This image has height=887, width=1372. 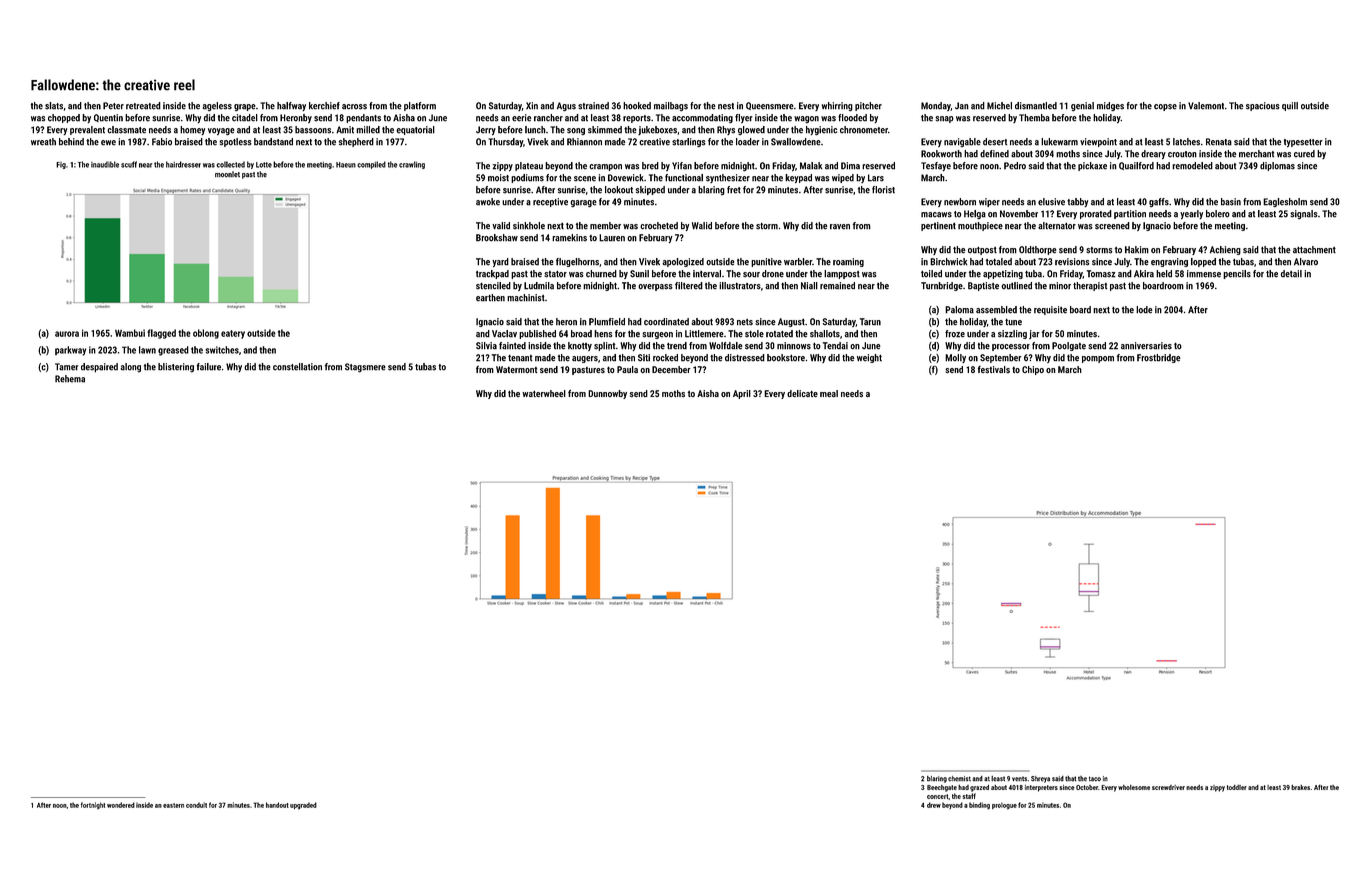 What do you see at coordinates (1159, 358) in the image?
I see `Frostbridge` at bounding box center [1159, 358].
